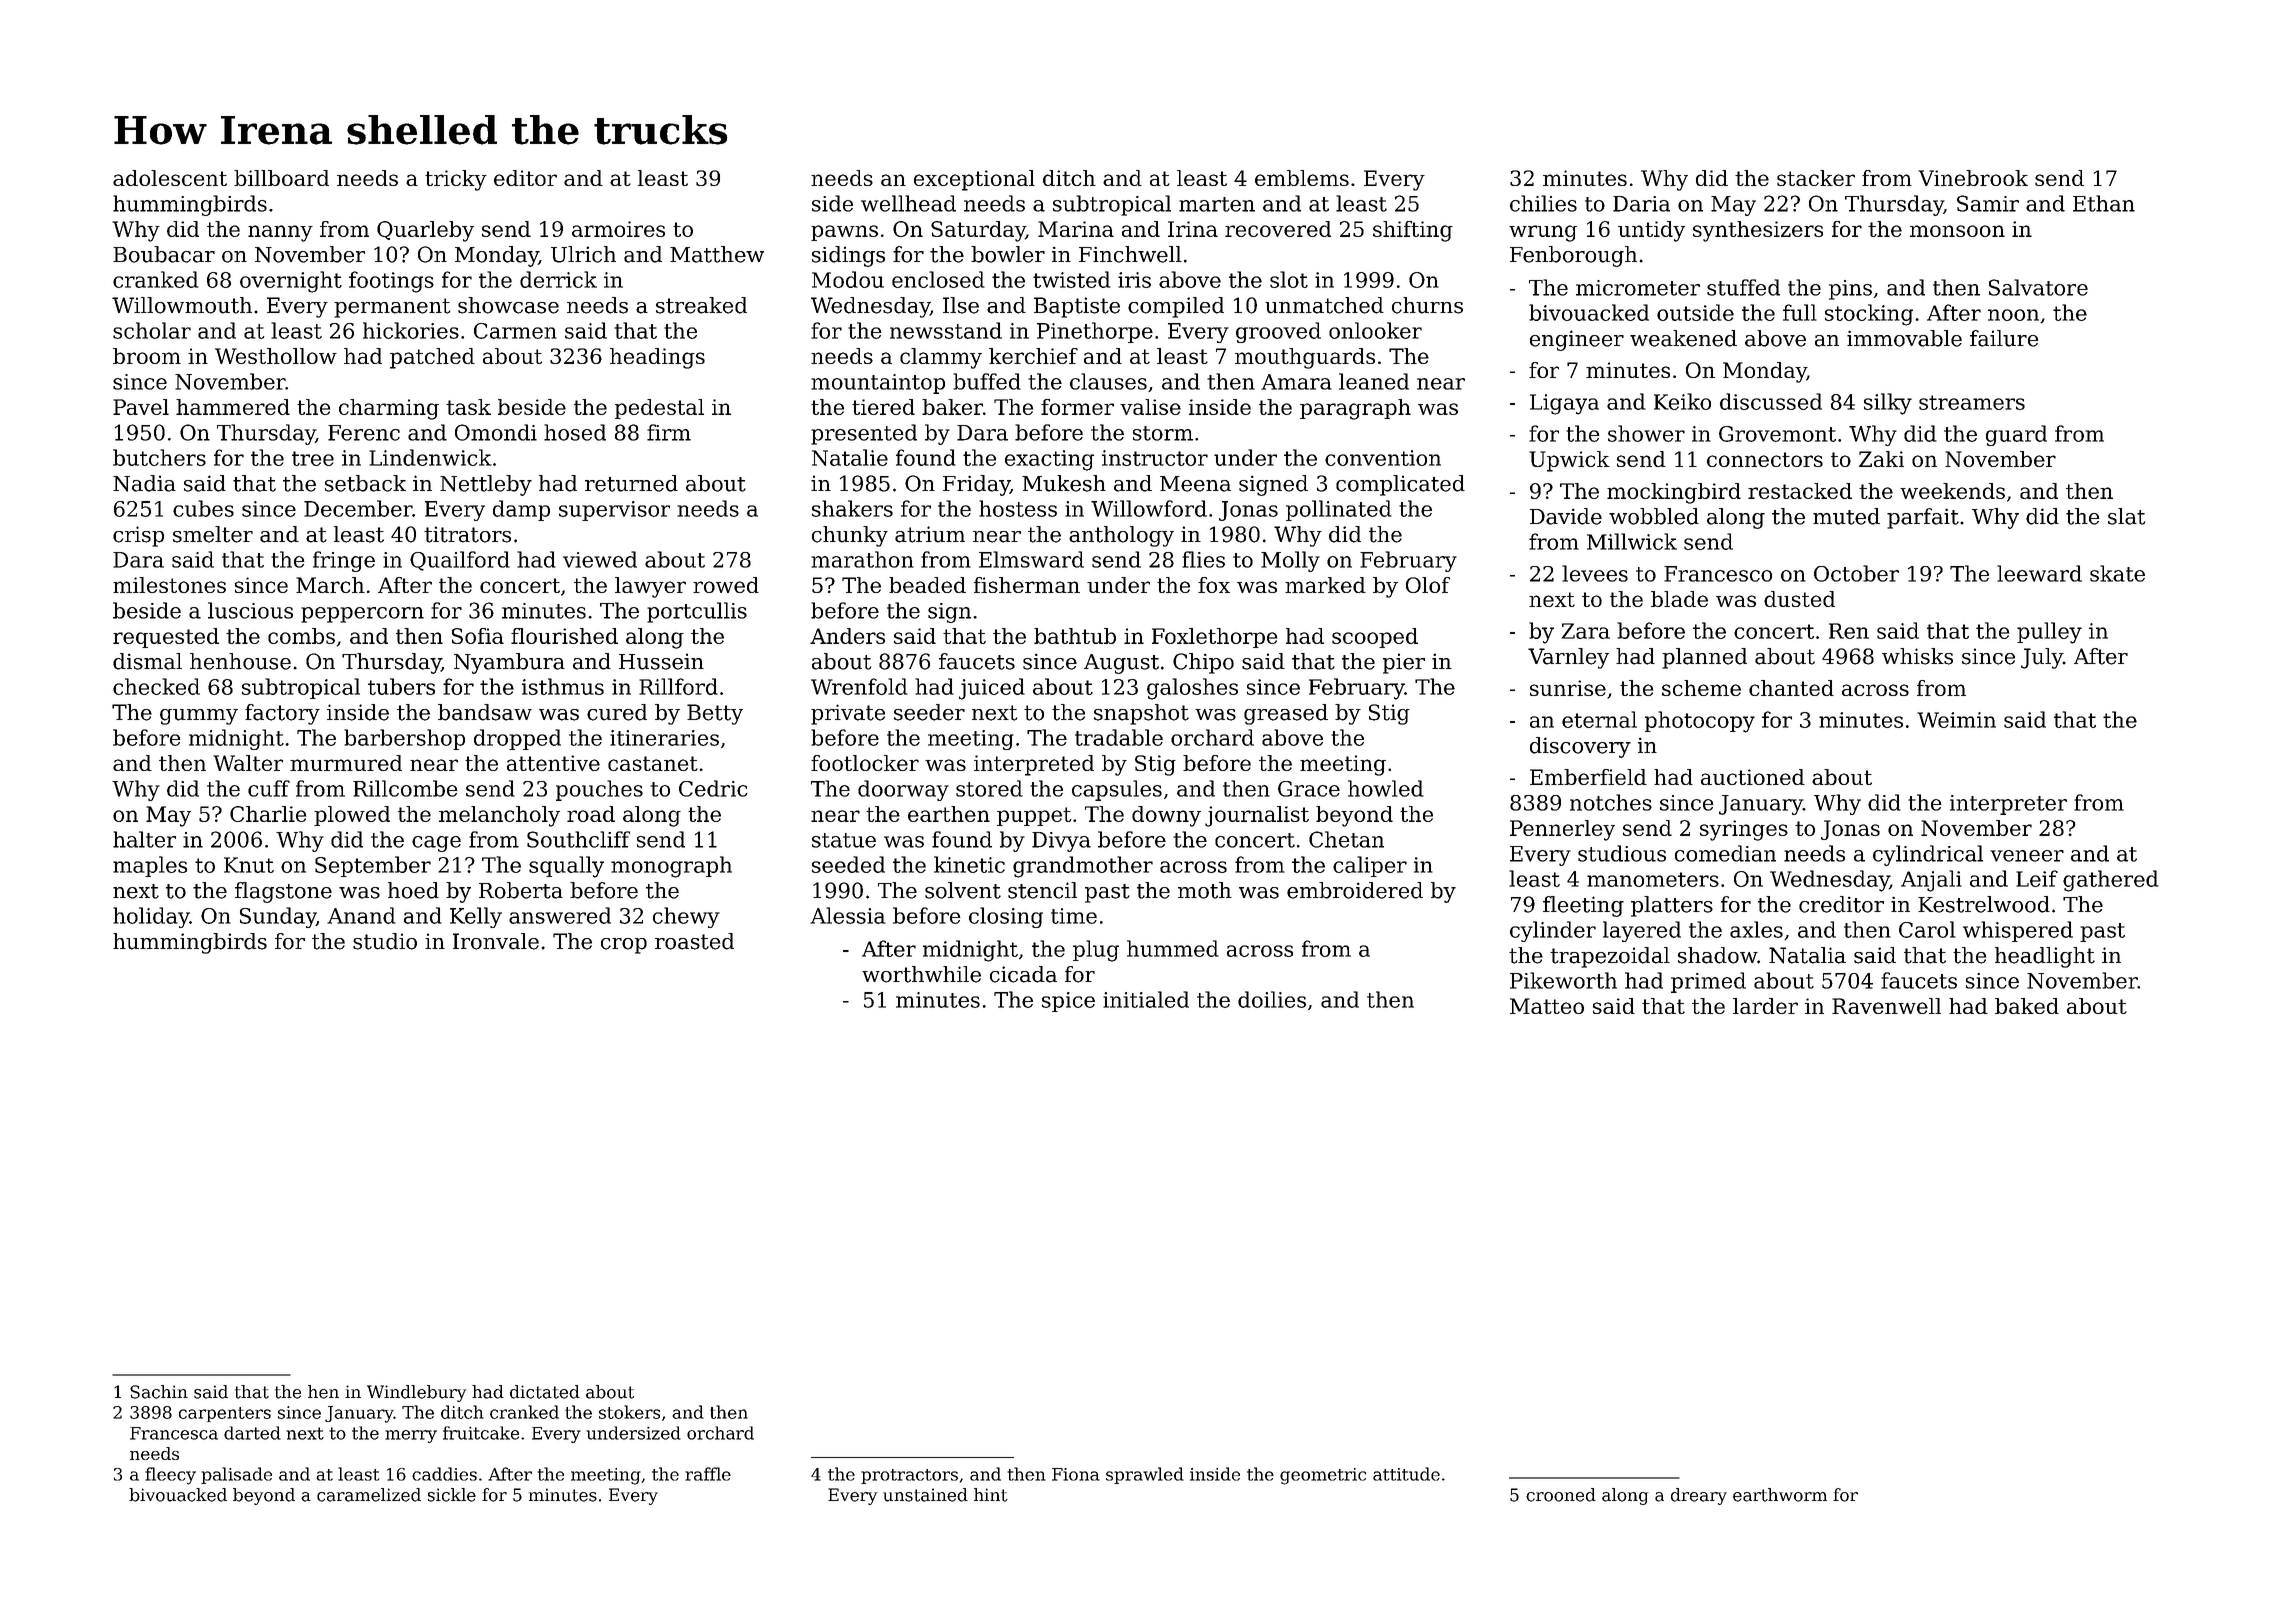 The height and width of the screenshot is (1609, 2276). I want to click on fleecy, so click(170, 1476).
